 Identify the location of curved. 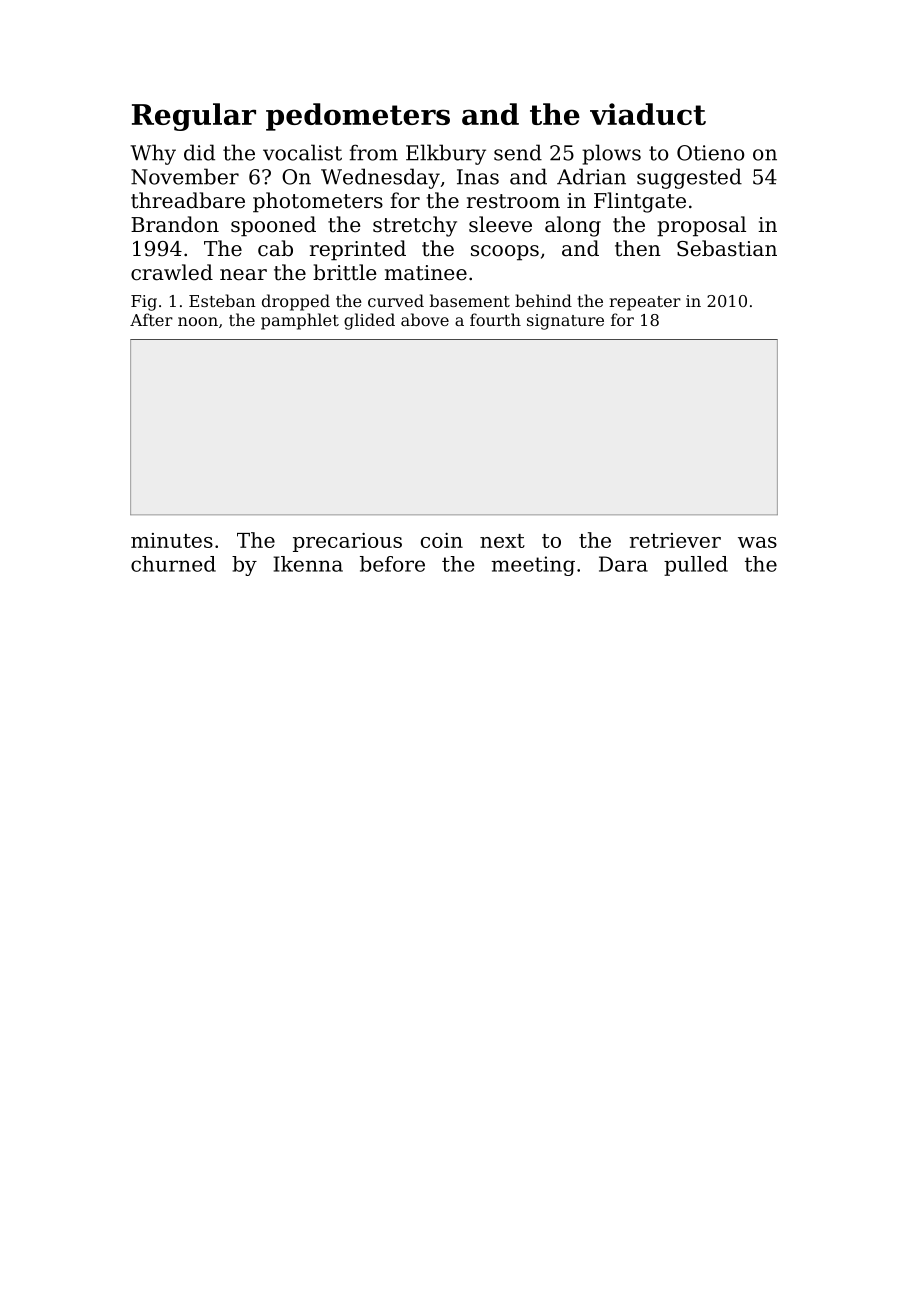
(396, 300).
